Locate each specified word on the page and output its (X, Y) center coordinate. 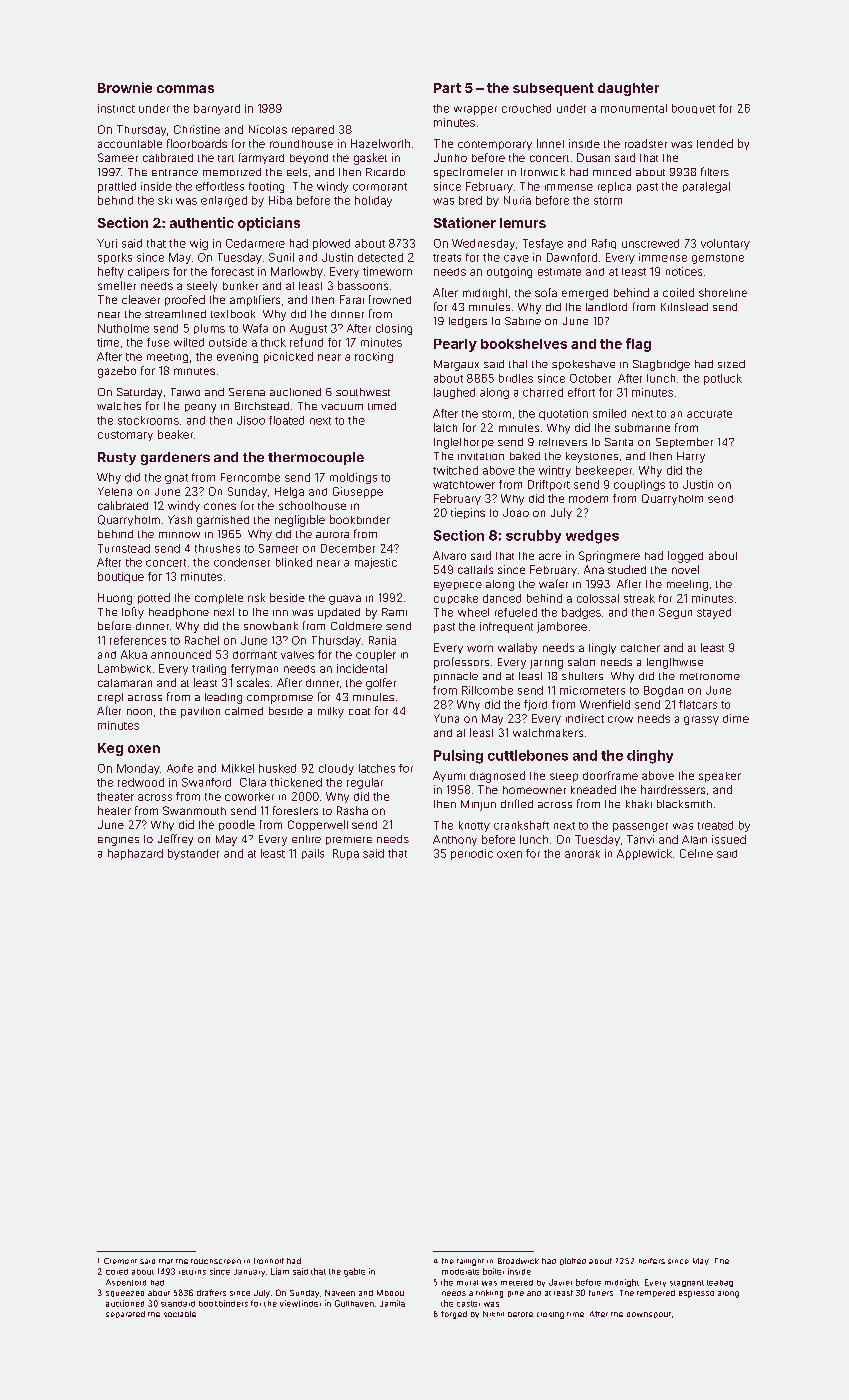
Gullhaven (354, 1303)
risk (256, 597)
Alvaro (449, 555)
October (590, 378)
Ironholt (269, 1261)
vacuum (342, 407)
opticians (269, 224)
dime (736, 718)
